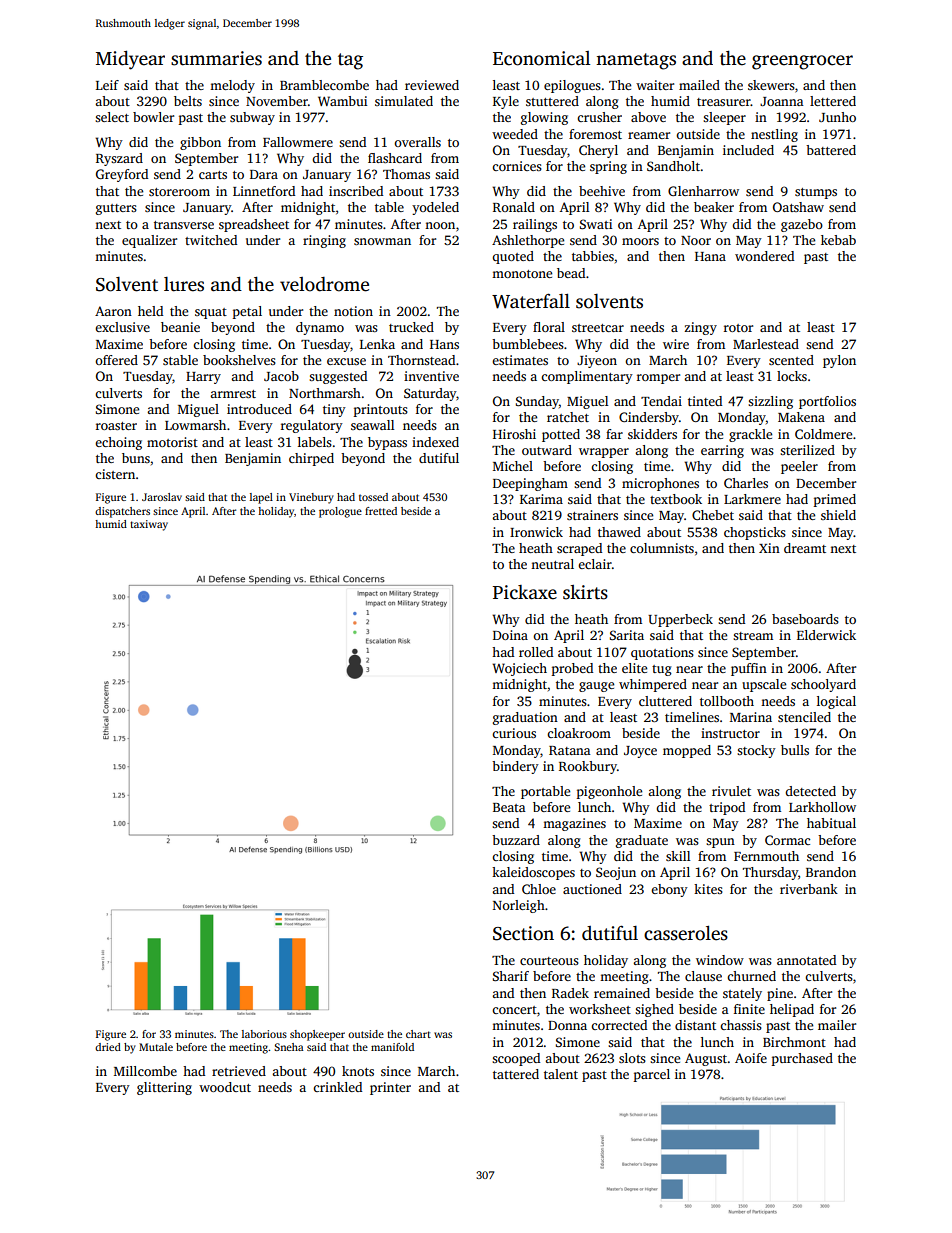  Describe the element at coordinates (381, 511) in the page. I see `fretted` at that location.
